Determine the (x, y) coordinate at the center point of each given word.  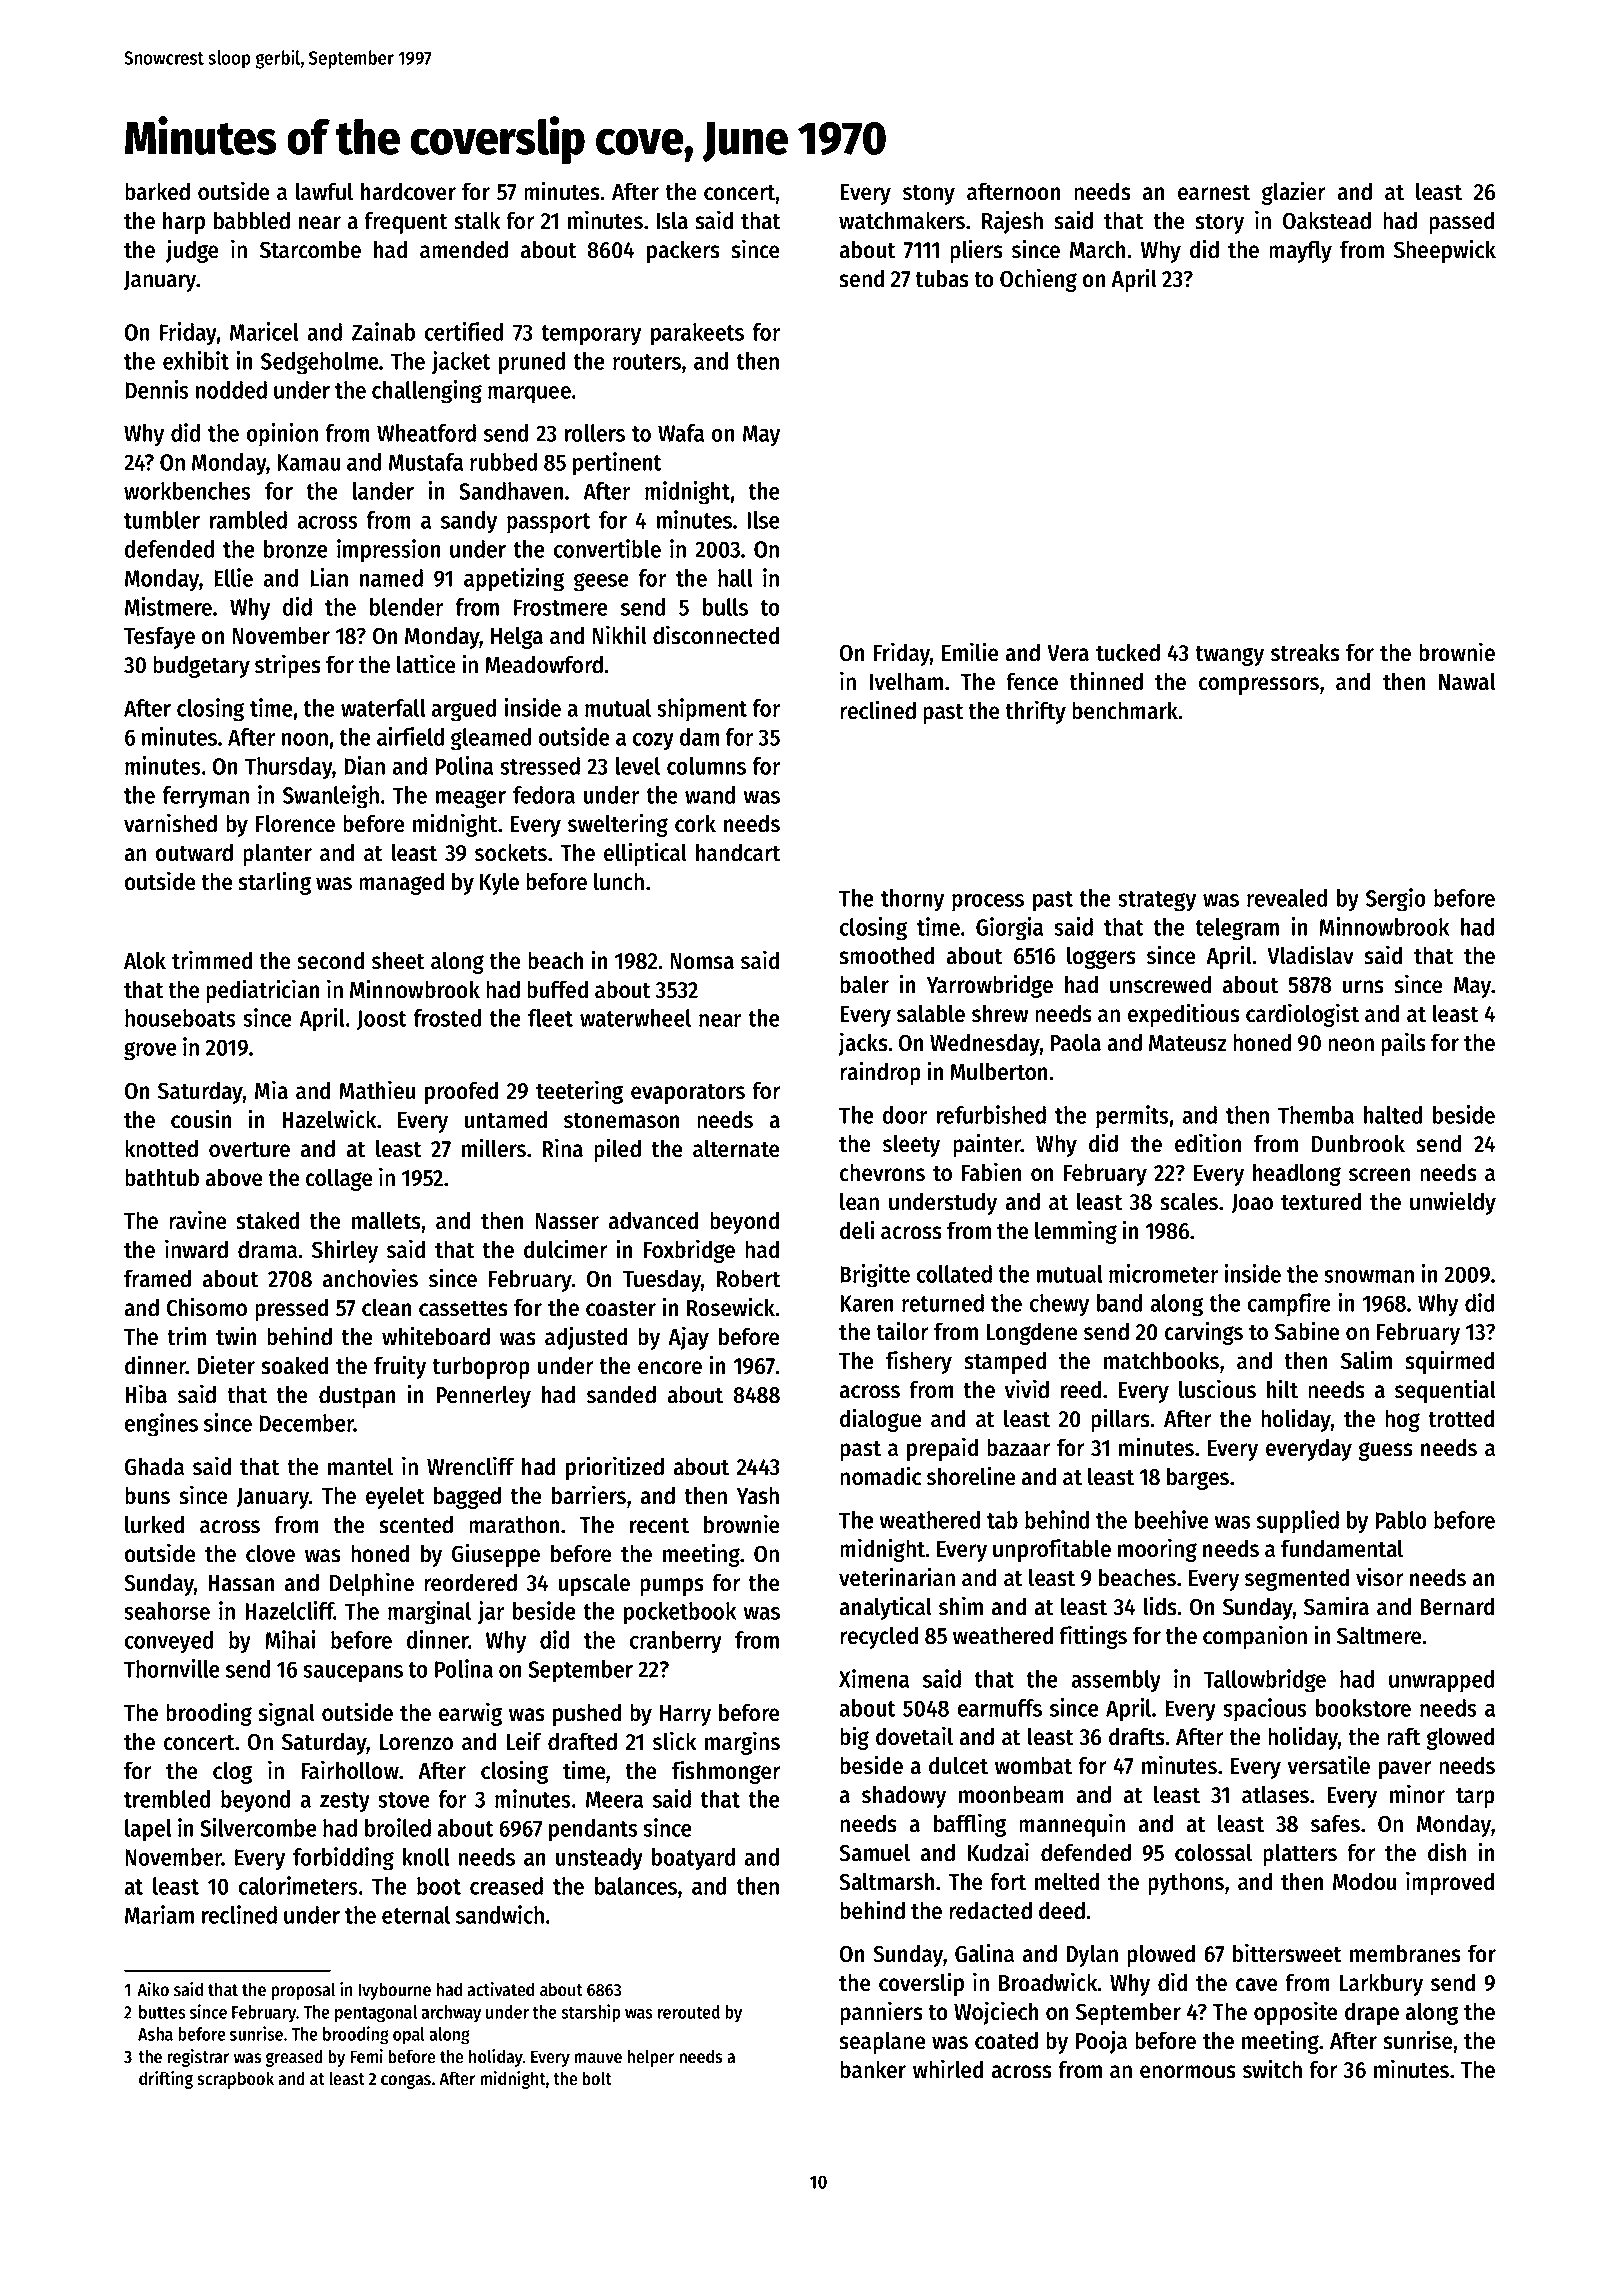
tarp (1475, 1798)
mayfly (1300, 251)
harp (184, 222)
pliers (976, 251)
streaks (1305, 652)
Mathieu (377, 1090)
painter (987, 1145)
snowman (1369, 1276)
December (306, 1423)
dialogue (881, 1420)
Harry (685, 1715)
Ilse (763, 520)
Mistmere (168, 606)
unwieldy (1453, 1203)
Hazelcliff (289, 1610)
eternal (416, 1915)
